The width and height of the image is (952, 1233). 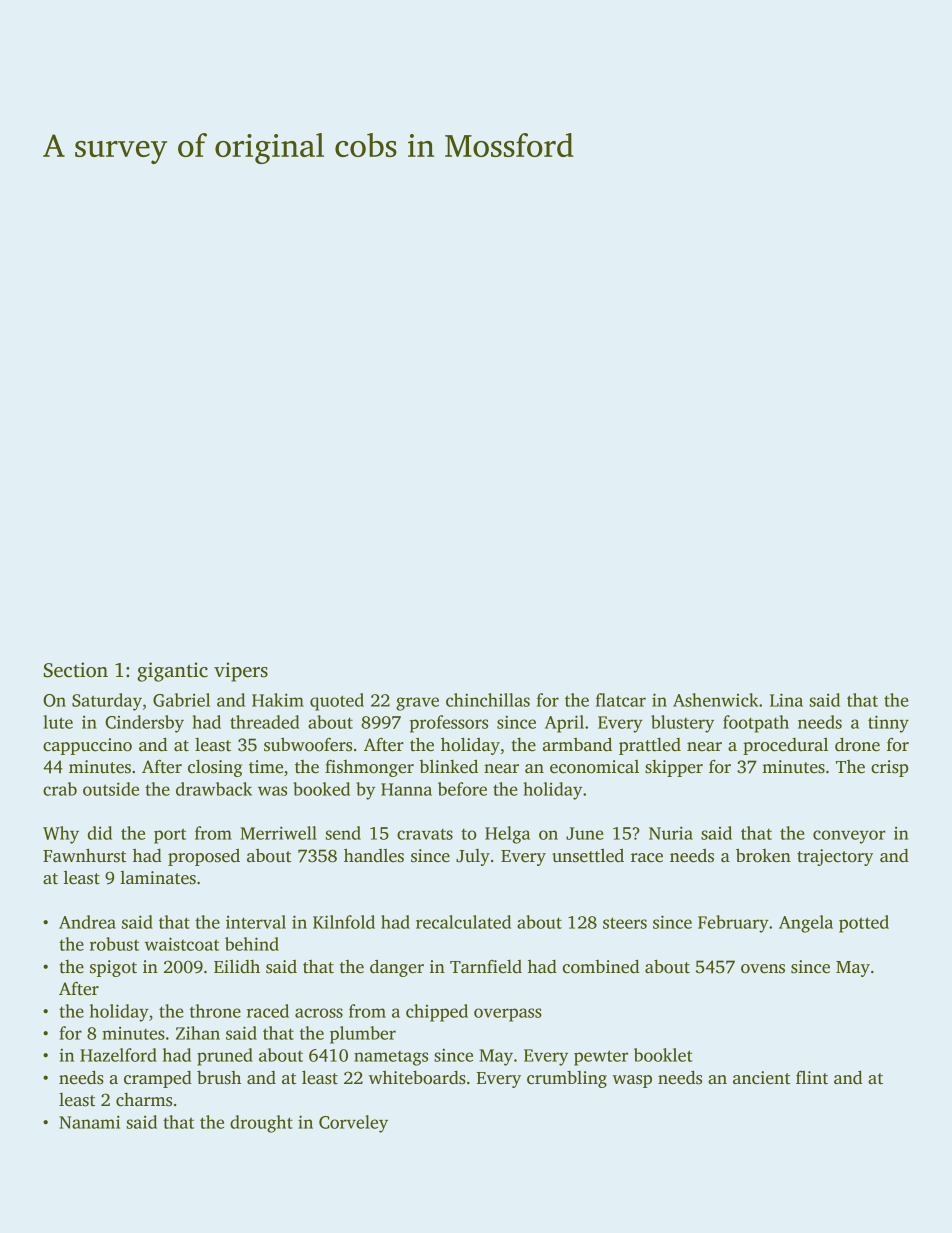 I want to click on chinchillas, so click(x=488, y=700).
